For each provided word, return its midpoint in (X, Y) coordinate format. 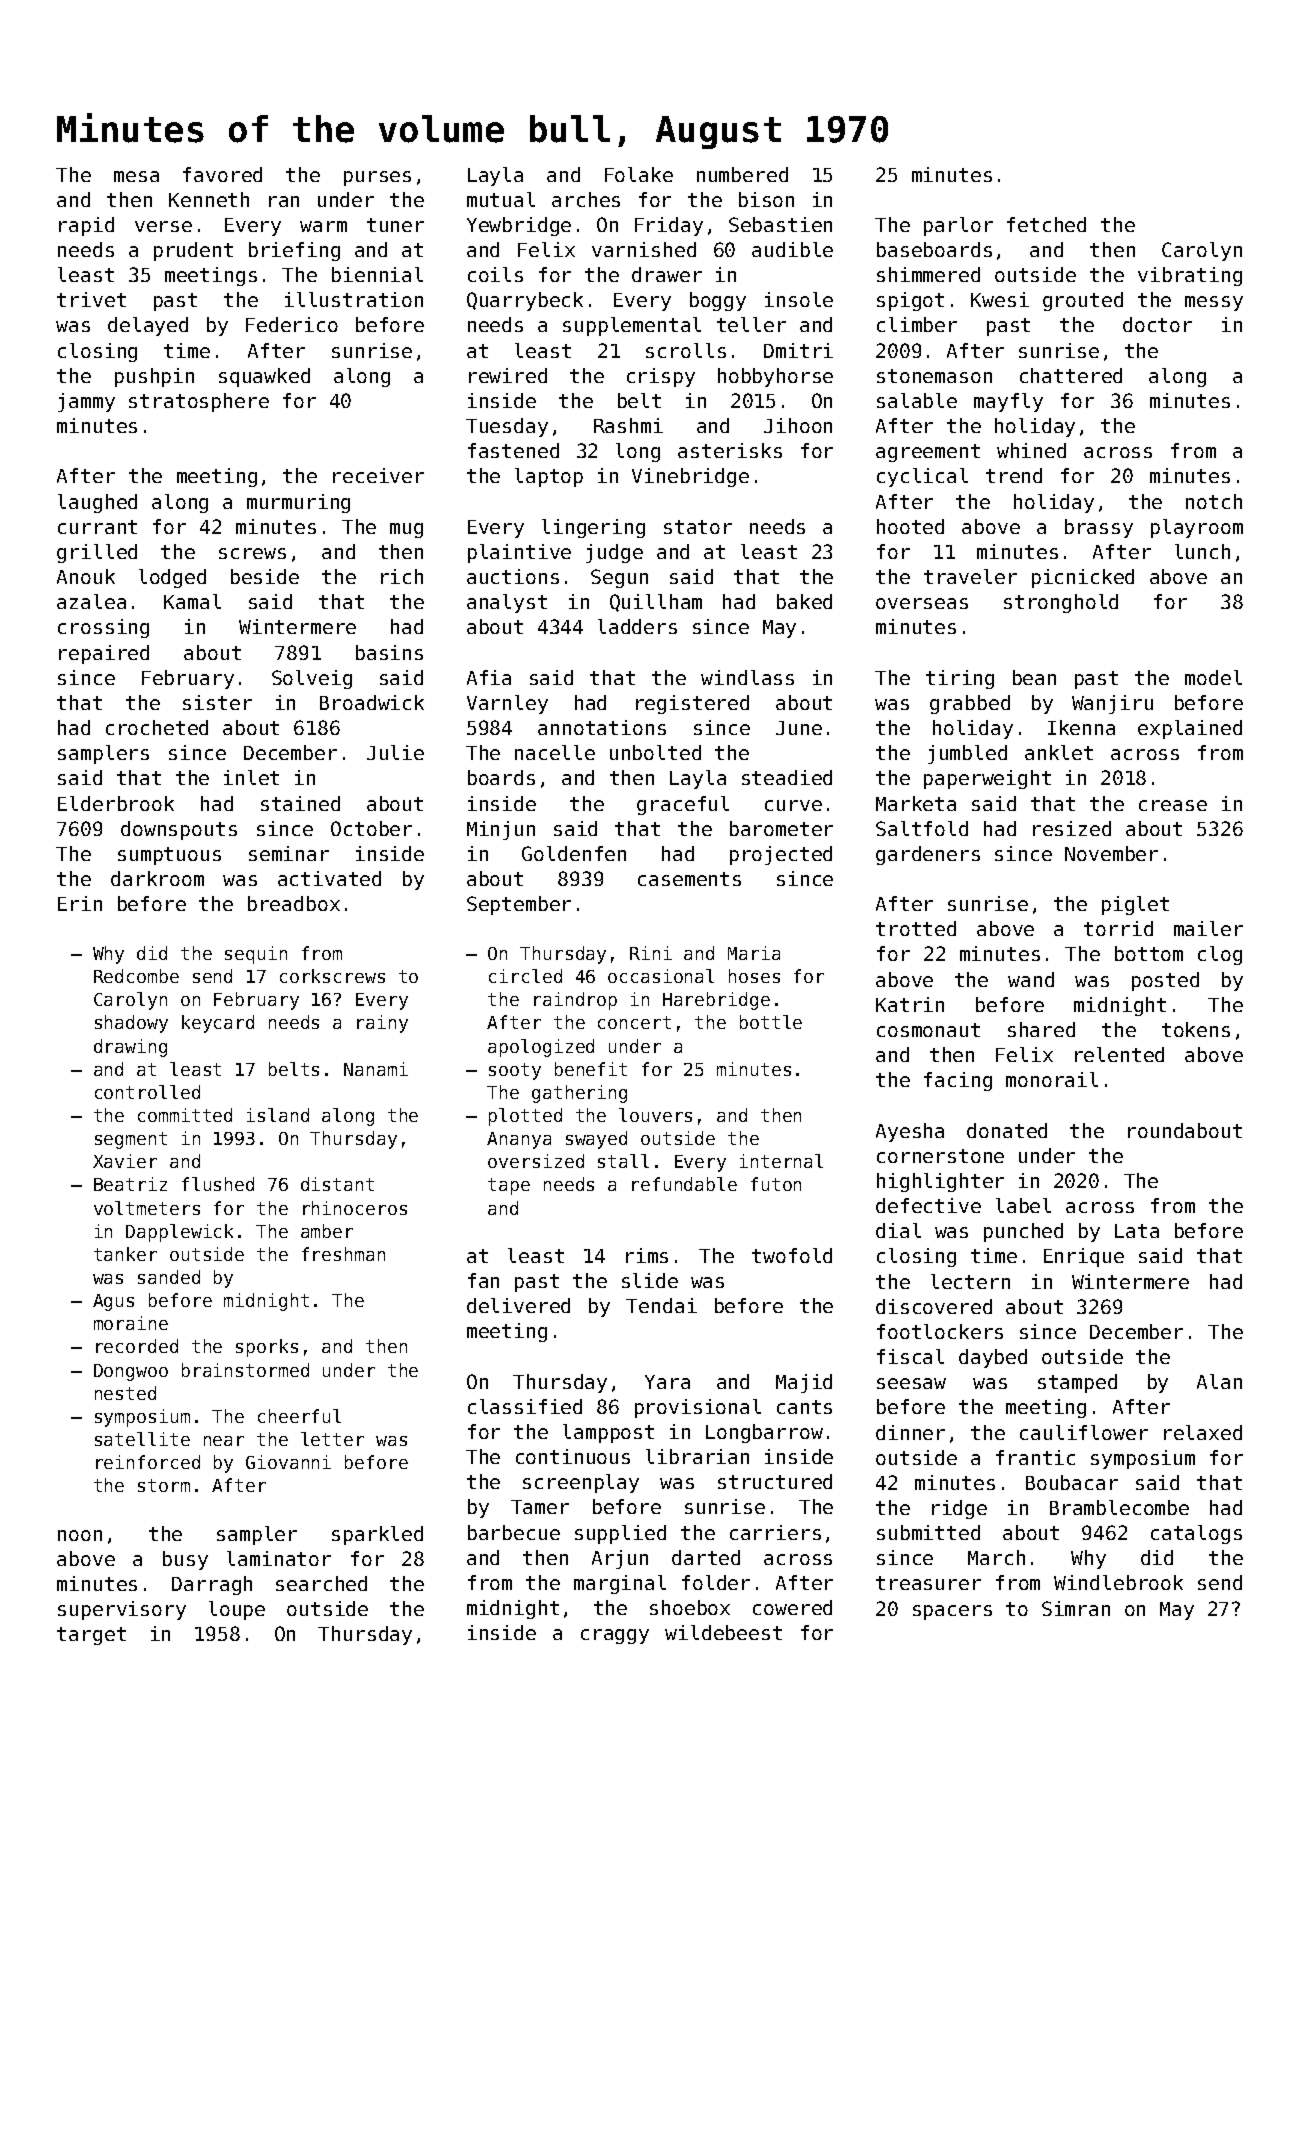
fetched (1046, 224)
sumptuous (169, 856)
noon (80, 1535)
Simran (1076, 1608)
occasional (661, 976)
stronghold (1061, 603)
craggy (615, 1636)
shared (1041, 1029)
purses (377, 178)
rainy (382, 1024)
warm (323, 226)
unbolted (655, 752)
